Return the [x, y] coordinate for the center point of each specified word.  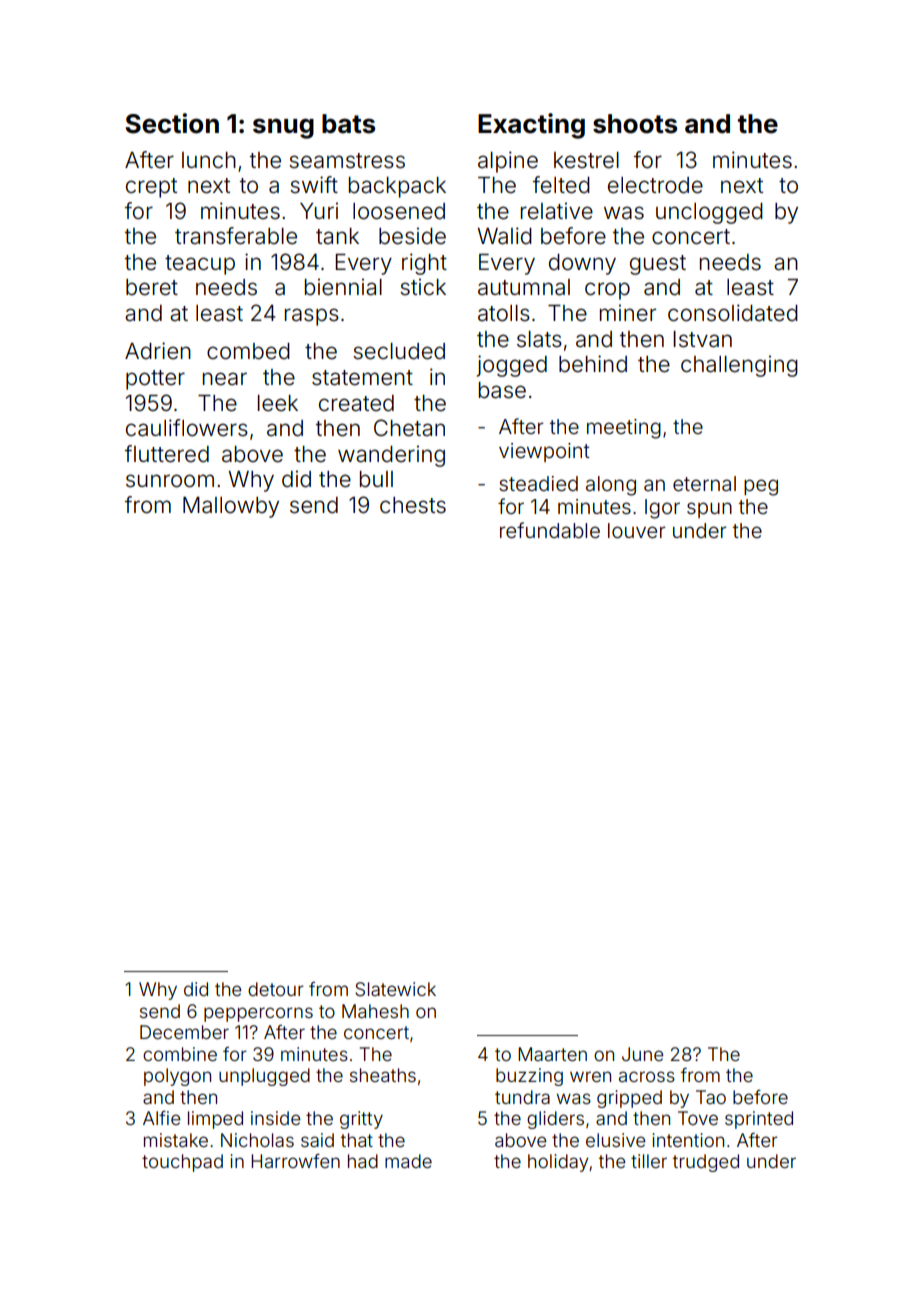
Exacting [531, 126]
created [356, 403]
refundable [550, 530]
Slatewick [395, 989]
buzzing [529, 1077]
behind [593, 364]
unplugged [264, 1077]
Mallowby [231, 507]
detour [276, 989]
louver [637, 530]
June [642, 1054]
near [225, 379]
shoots [635, 124]
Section [172, 123]
